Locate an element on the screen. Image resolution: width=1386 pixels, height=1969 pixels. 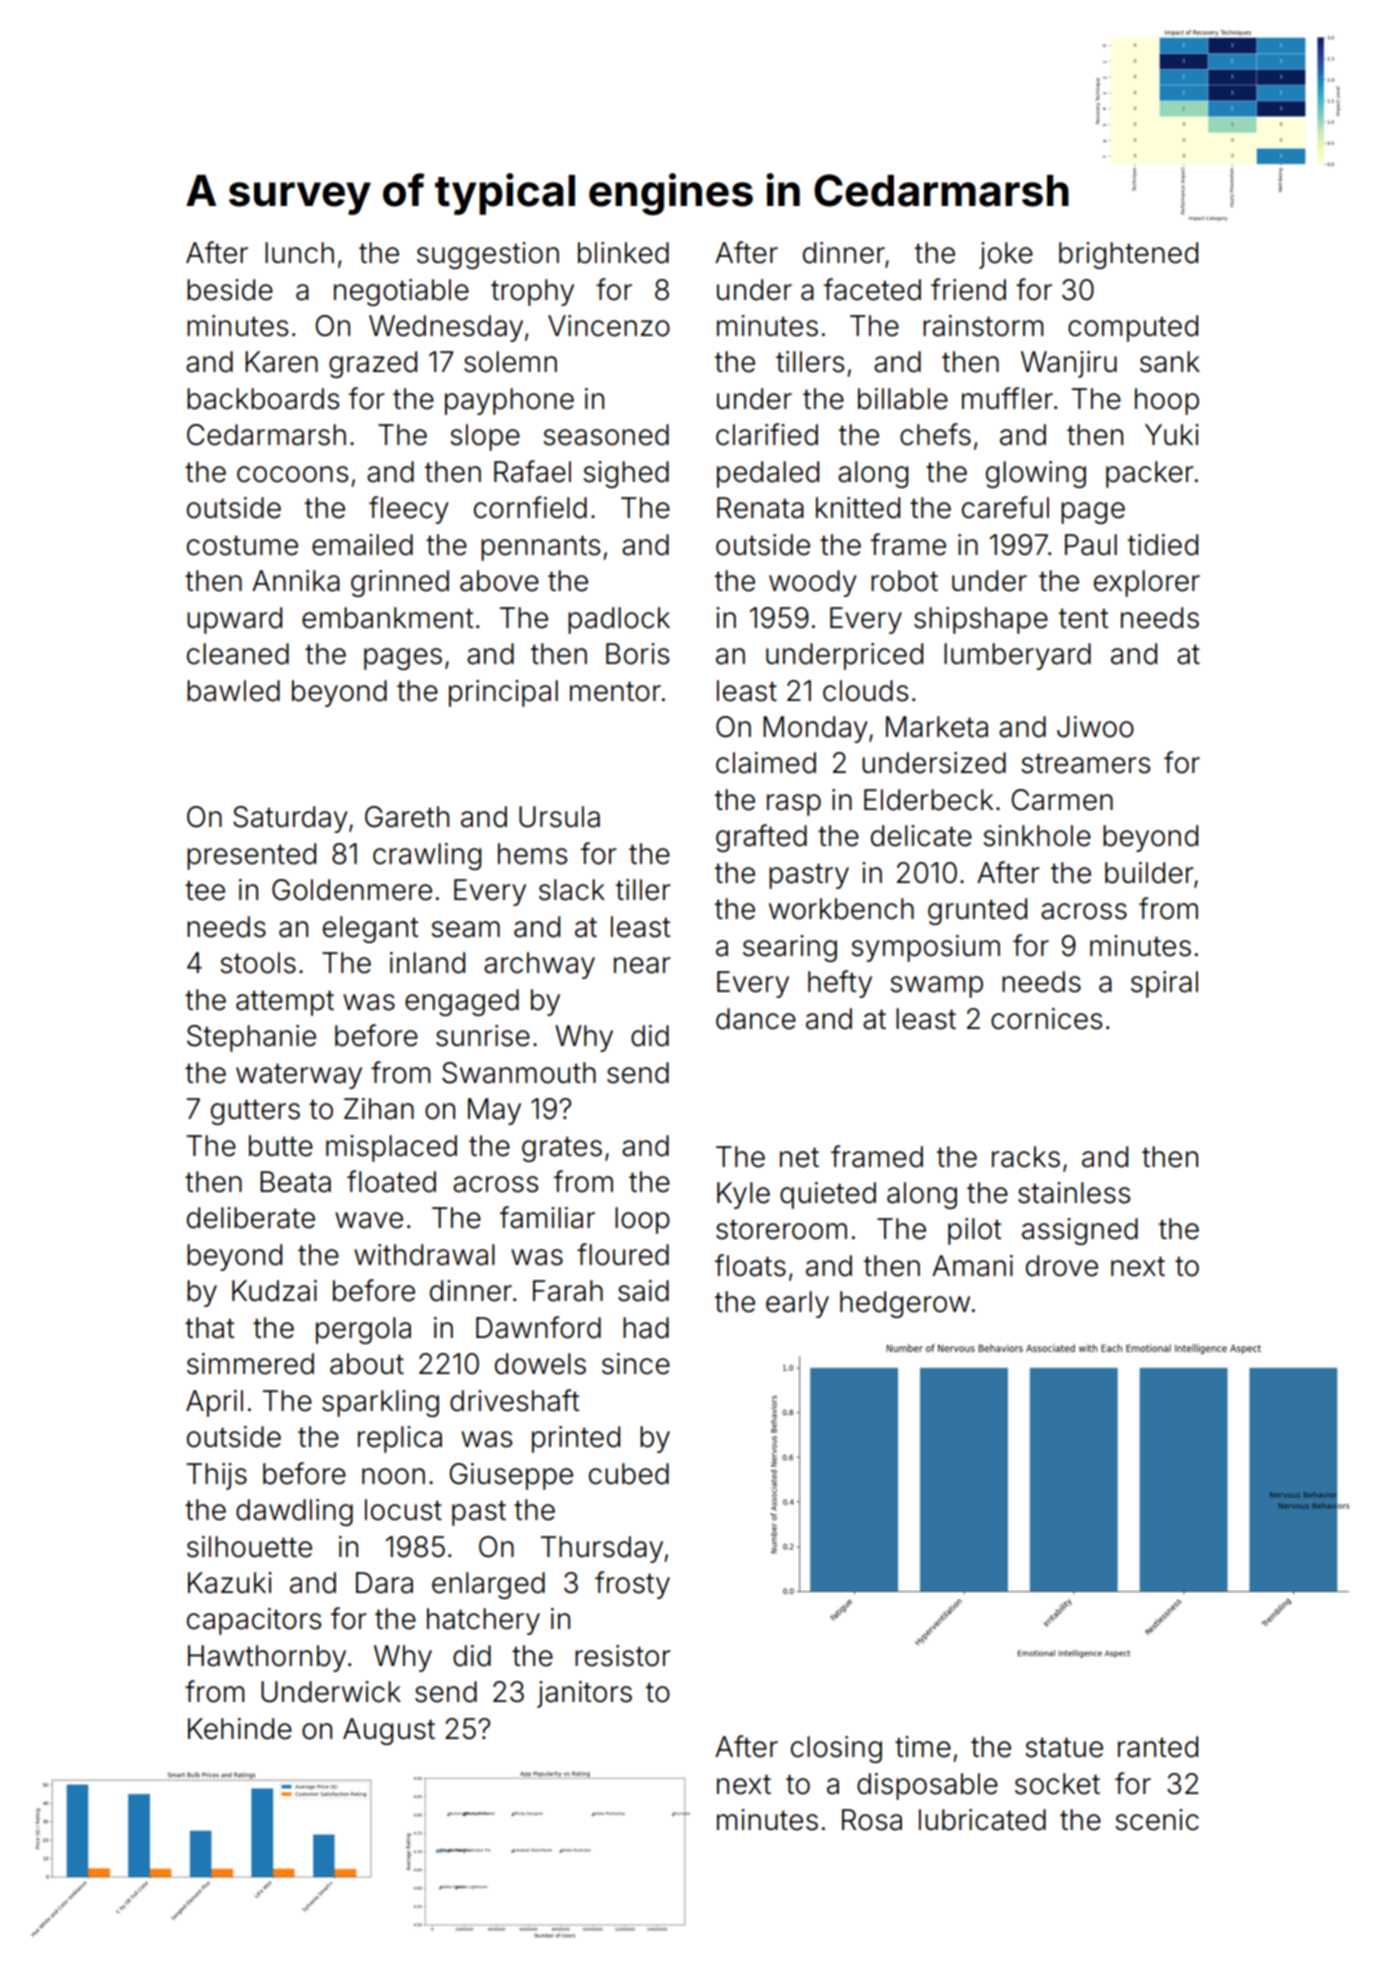
slack is located at coordinates (572, 890).
